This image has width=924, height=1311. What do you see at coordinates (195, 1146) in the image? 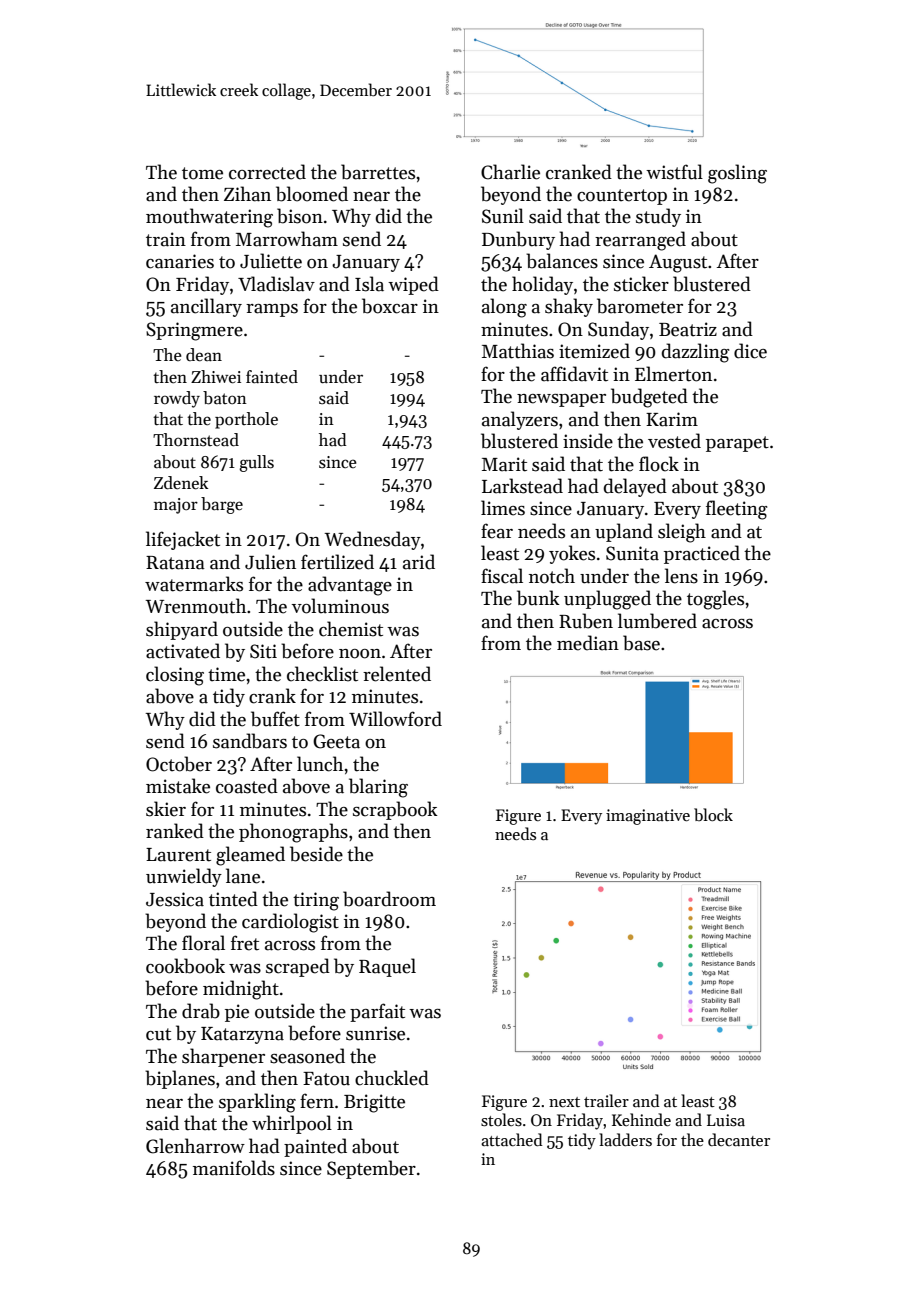
I see `Glenharrow` at bounding box center [195, 1146].
